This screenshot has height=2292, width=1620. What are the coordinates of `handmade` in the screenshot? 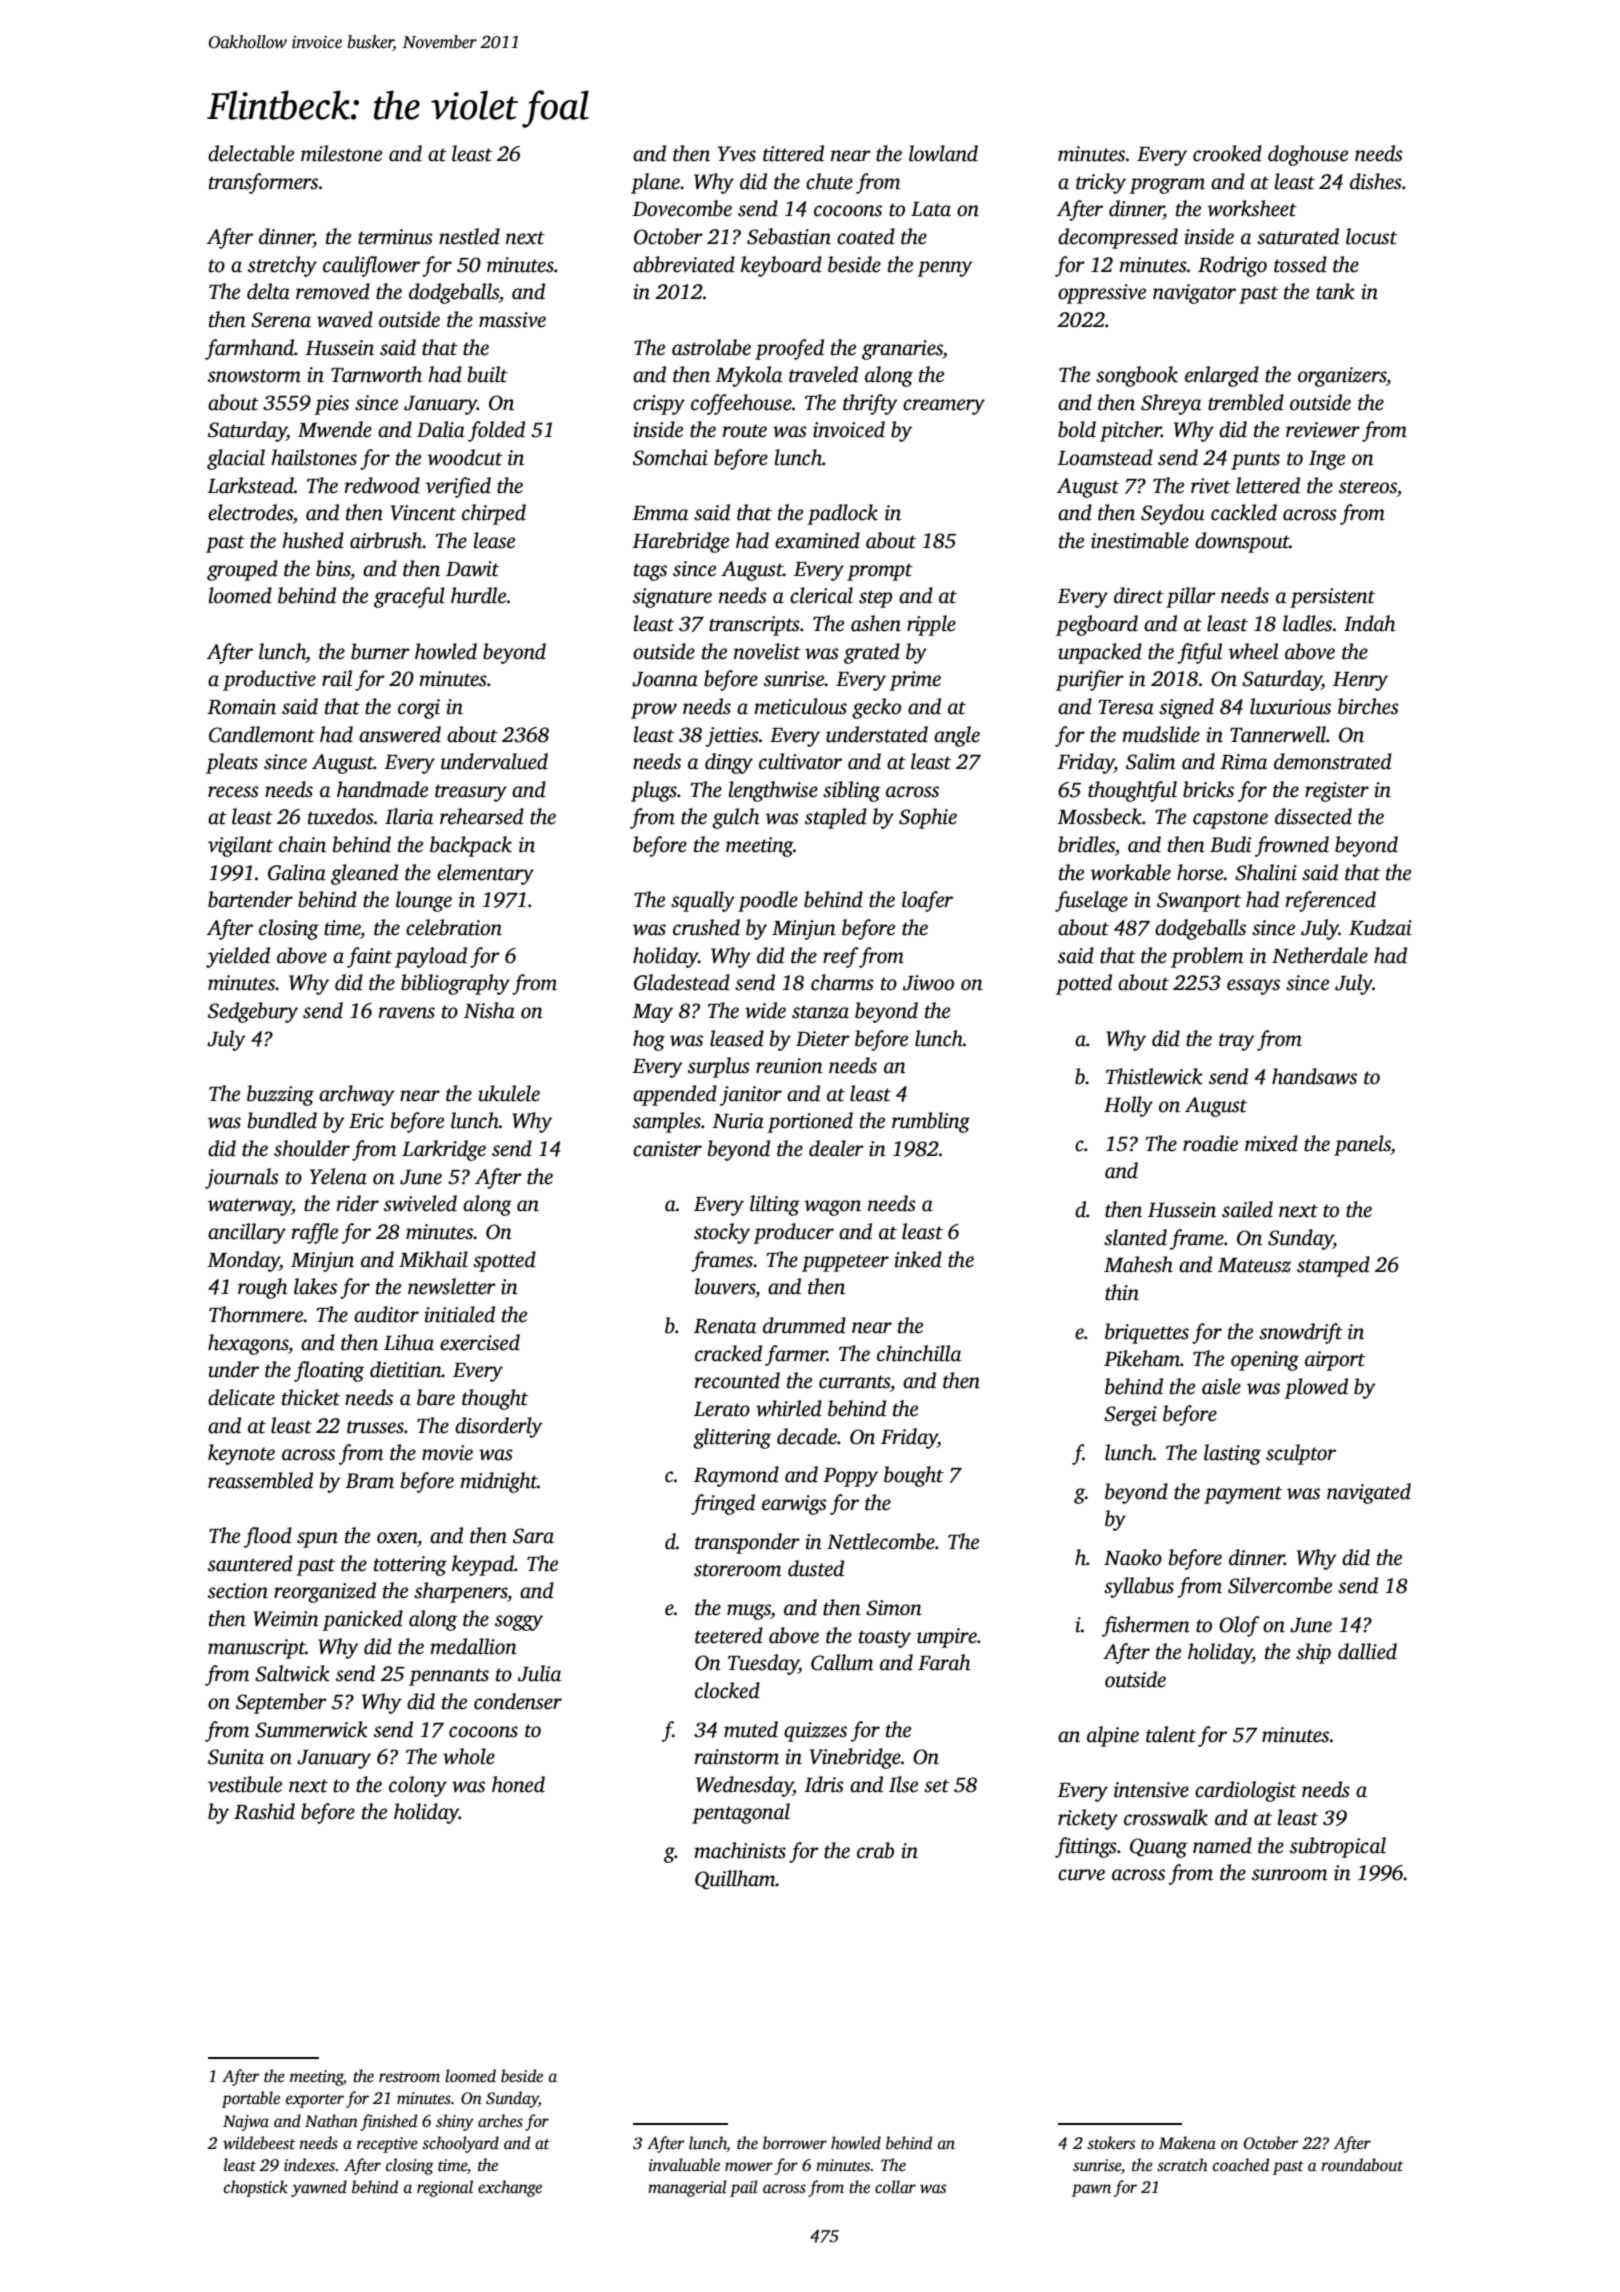 It's located at (382, 789).
